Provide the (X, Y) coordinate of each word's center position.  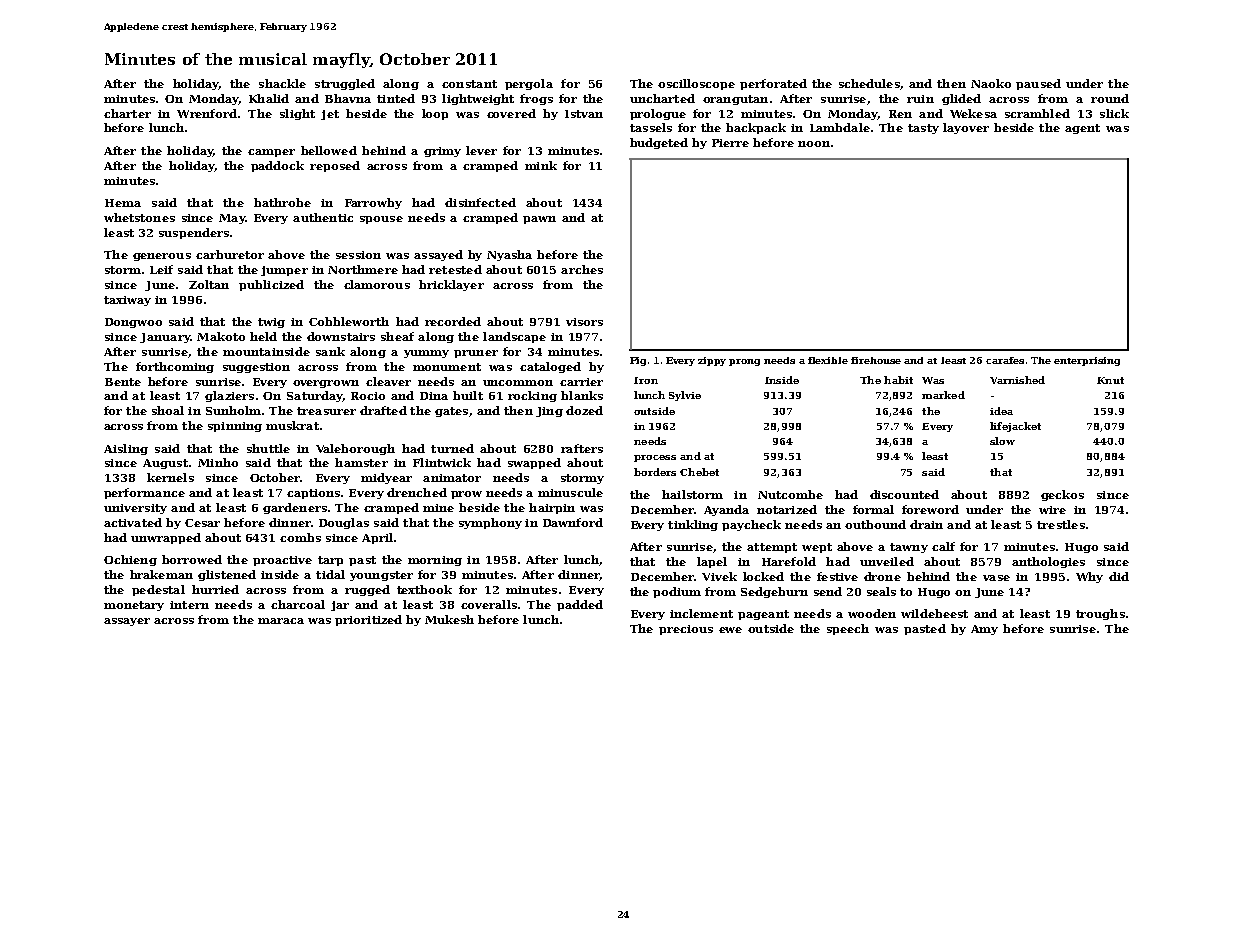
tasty (923, 129)
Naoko (991, 83)
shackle (282, 83)
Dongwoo (133, 323)
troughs (1100, 614)
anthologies (1048, 562)
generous (162, 257)
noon (814, 144)
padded (580, 605)
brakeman (161, 574)
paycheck (751, 525)
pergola (529, 84)
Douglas (344, 523)
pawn (539, 220)
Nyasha (509, 255)
